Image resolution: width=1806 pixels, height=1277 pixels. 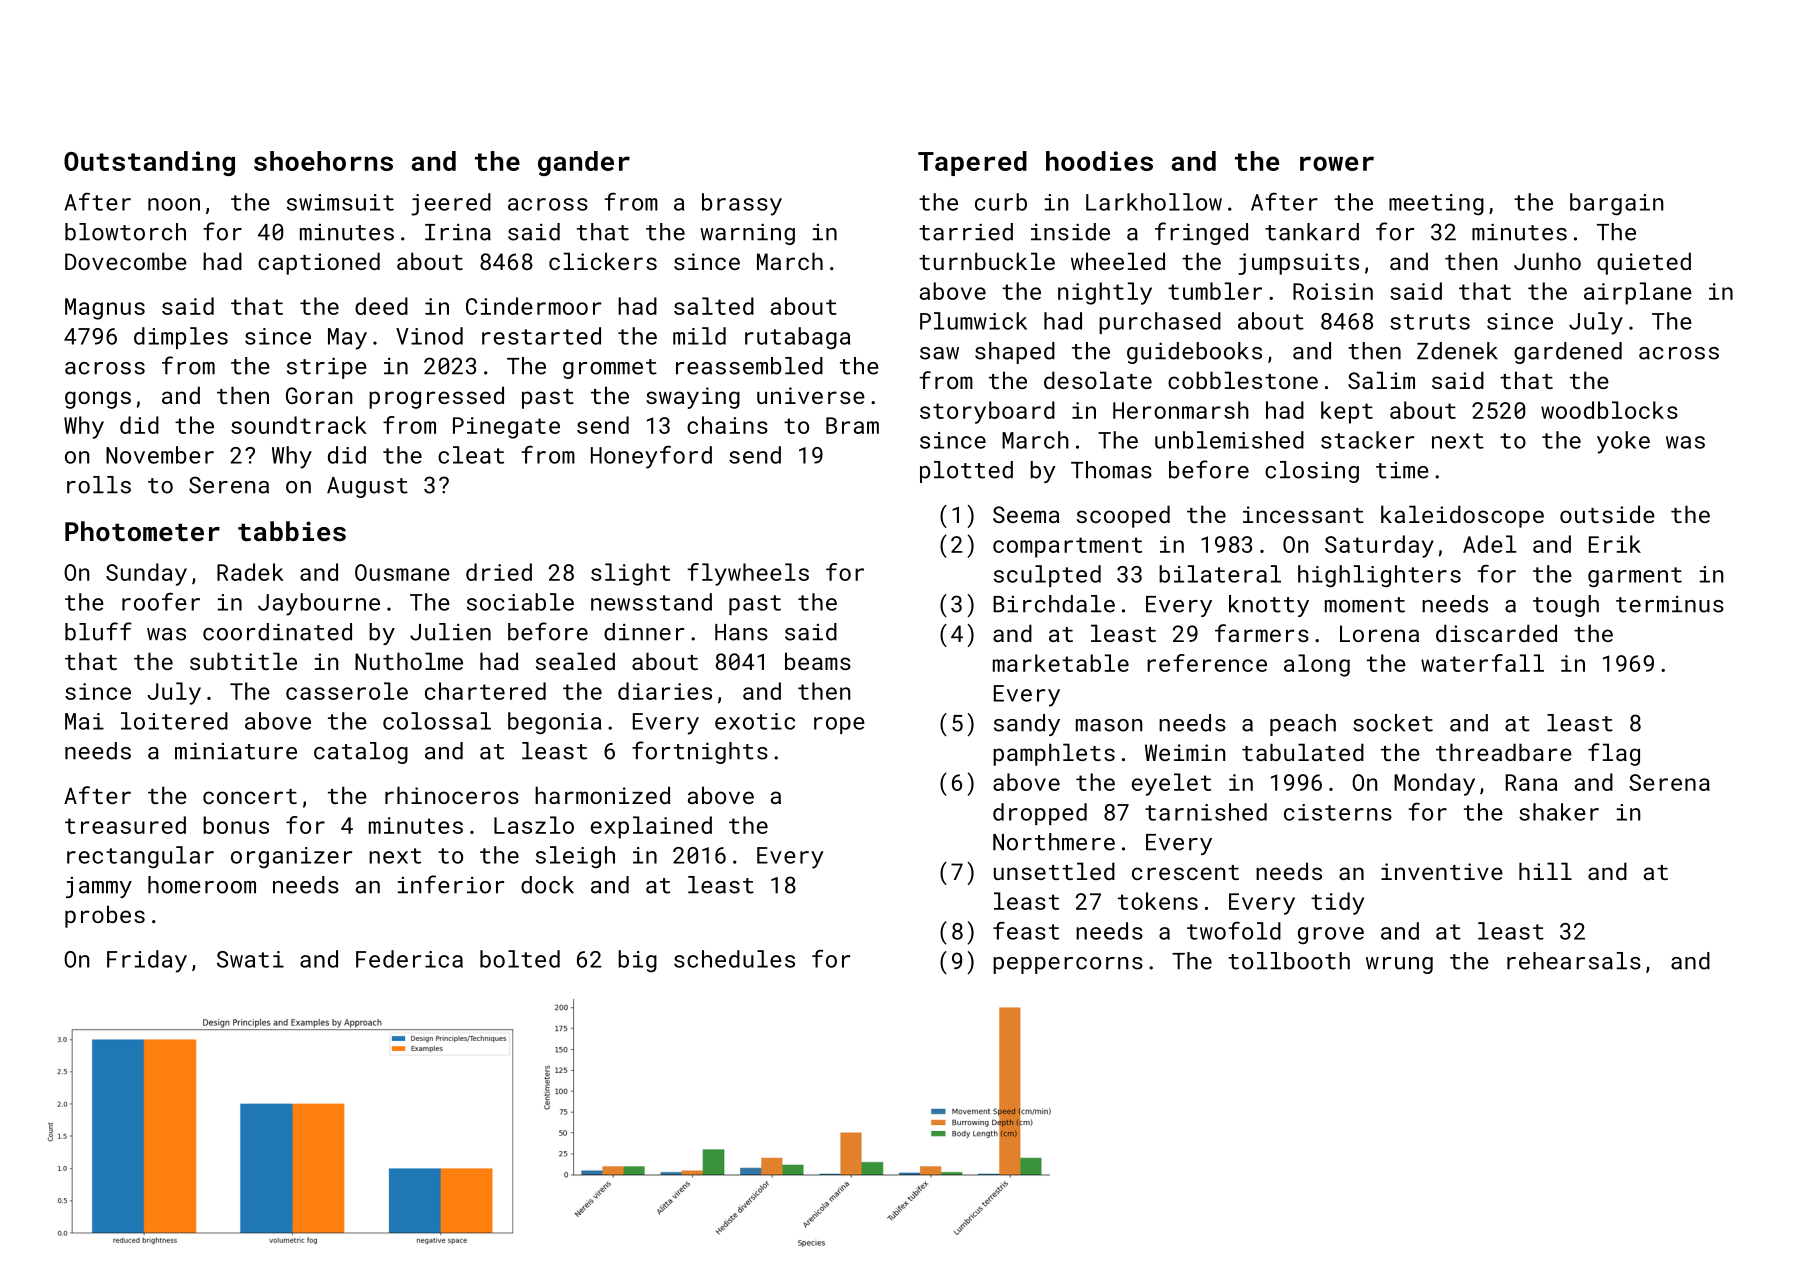 I want to click on rutabaga, so click(x=797, y=338).
